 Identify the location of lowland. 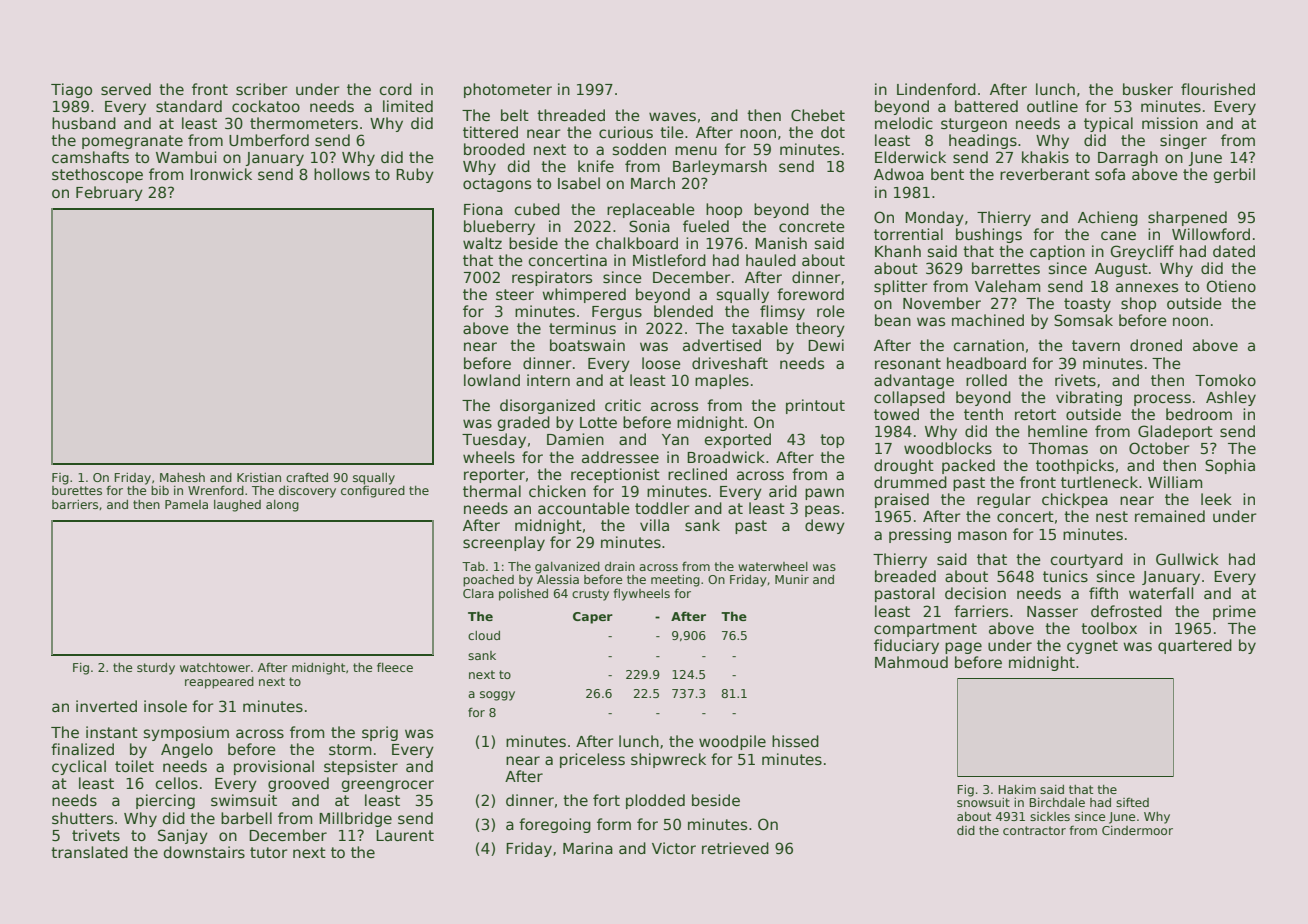
(492, 380).
